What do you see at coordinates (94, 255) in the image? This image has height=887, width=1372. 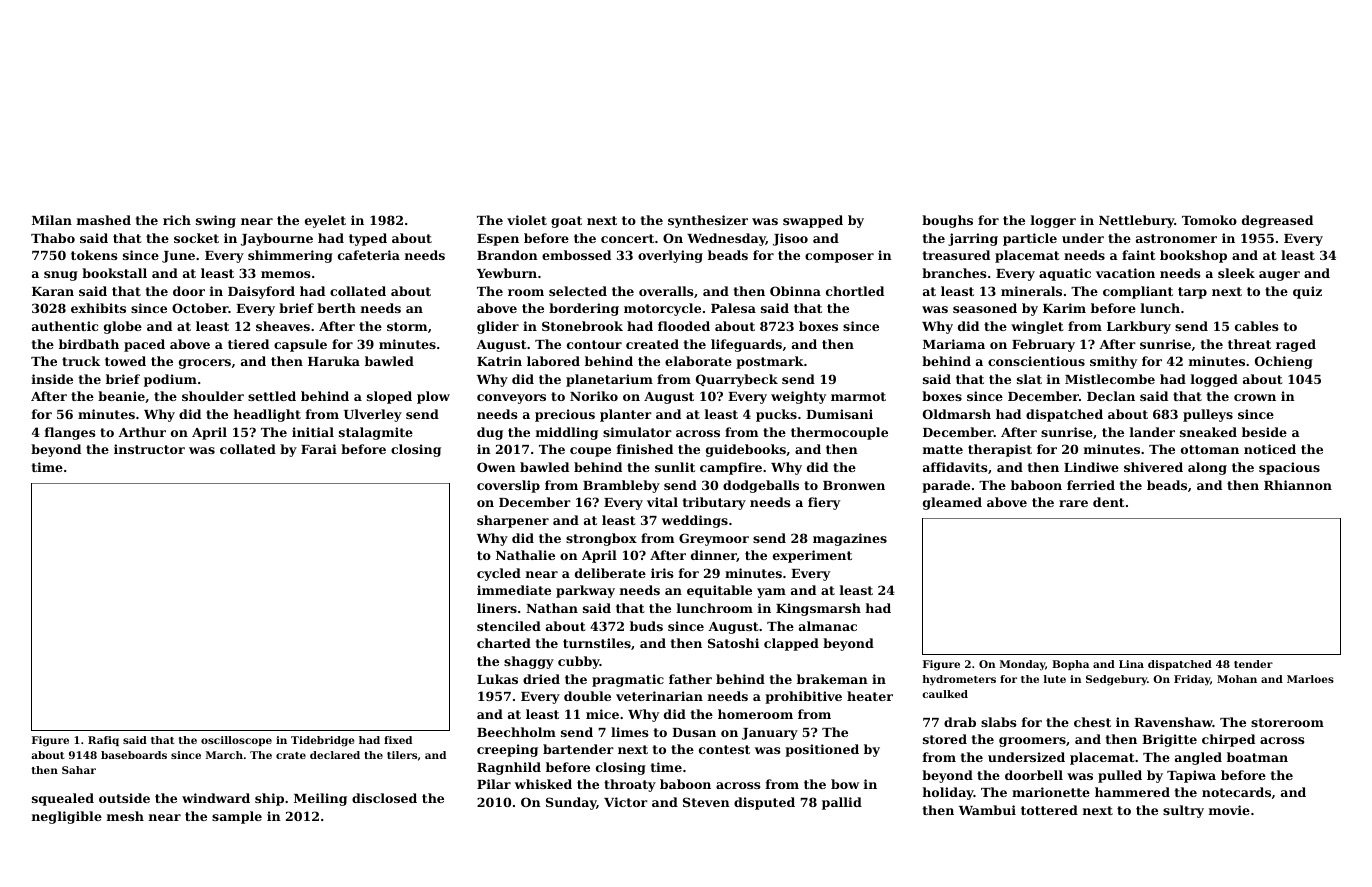 I see `tokens` at bounding box center [94, 255].
